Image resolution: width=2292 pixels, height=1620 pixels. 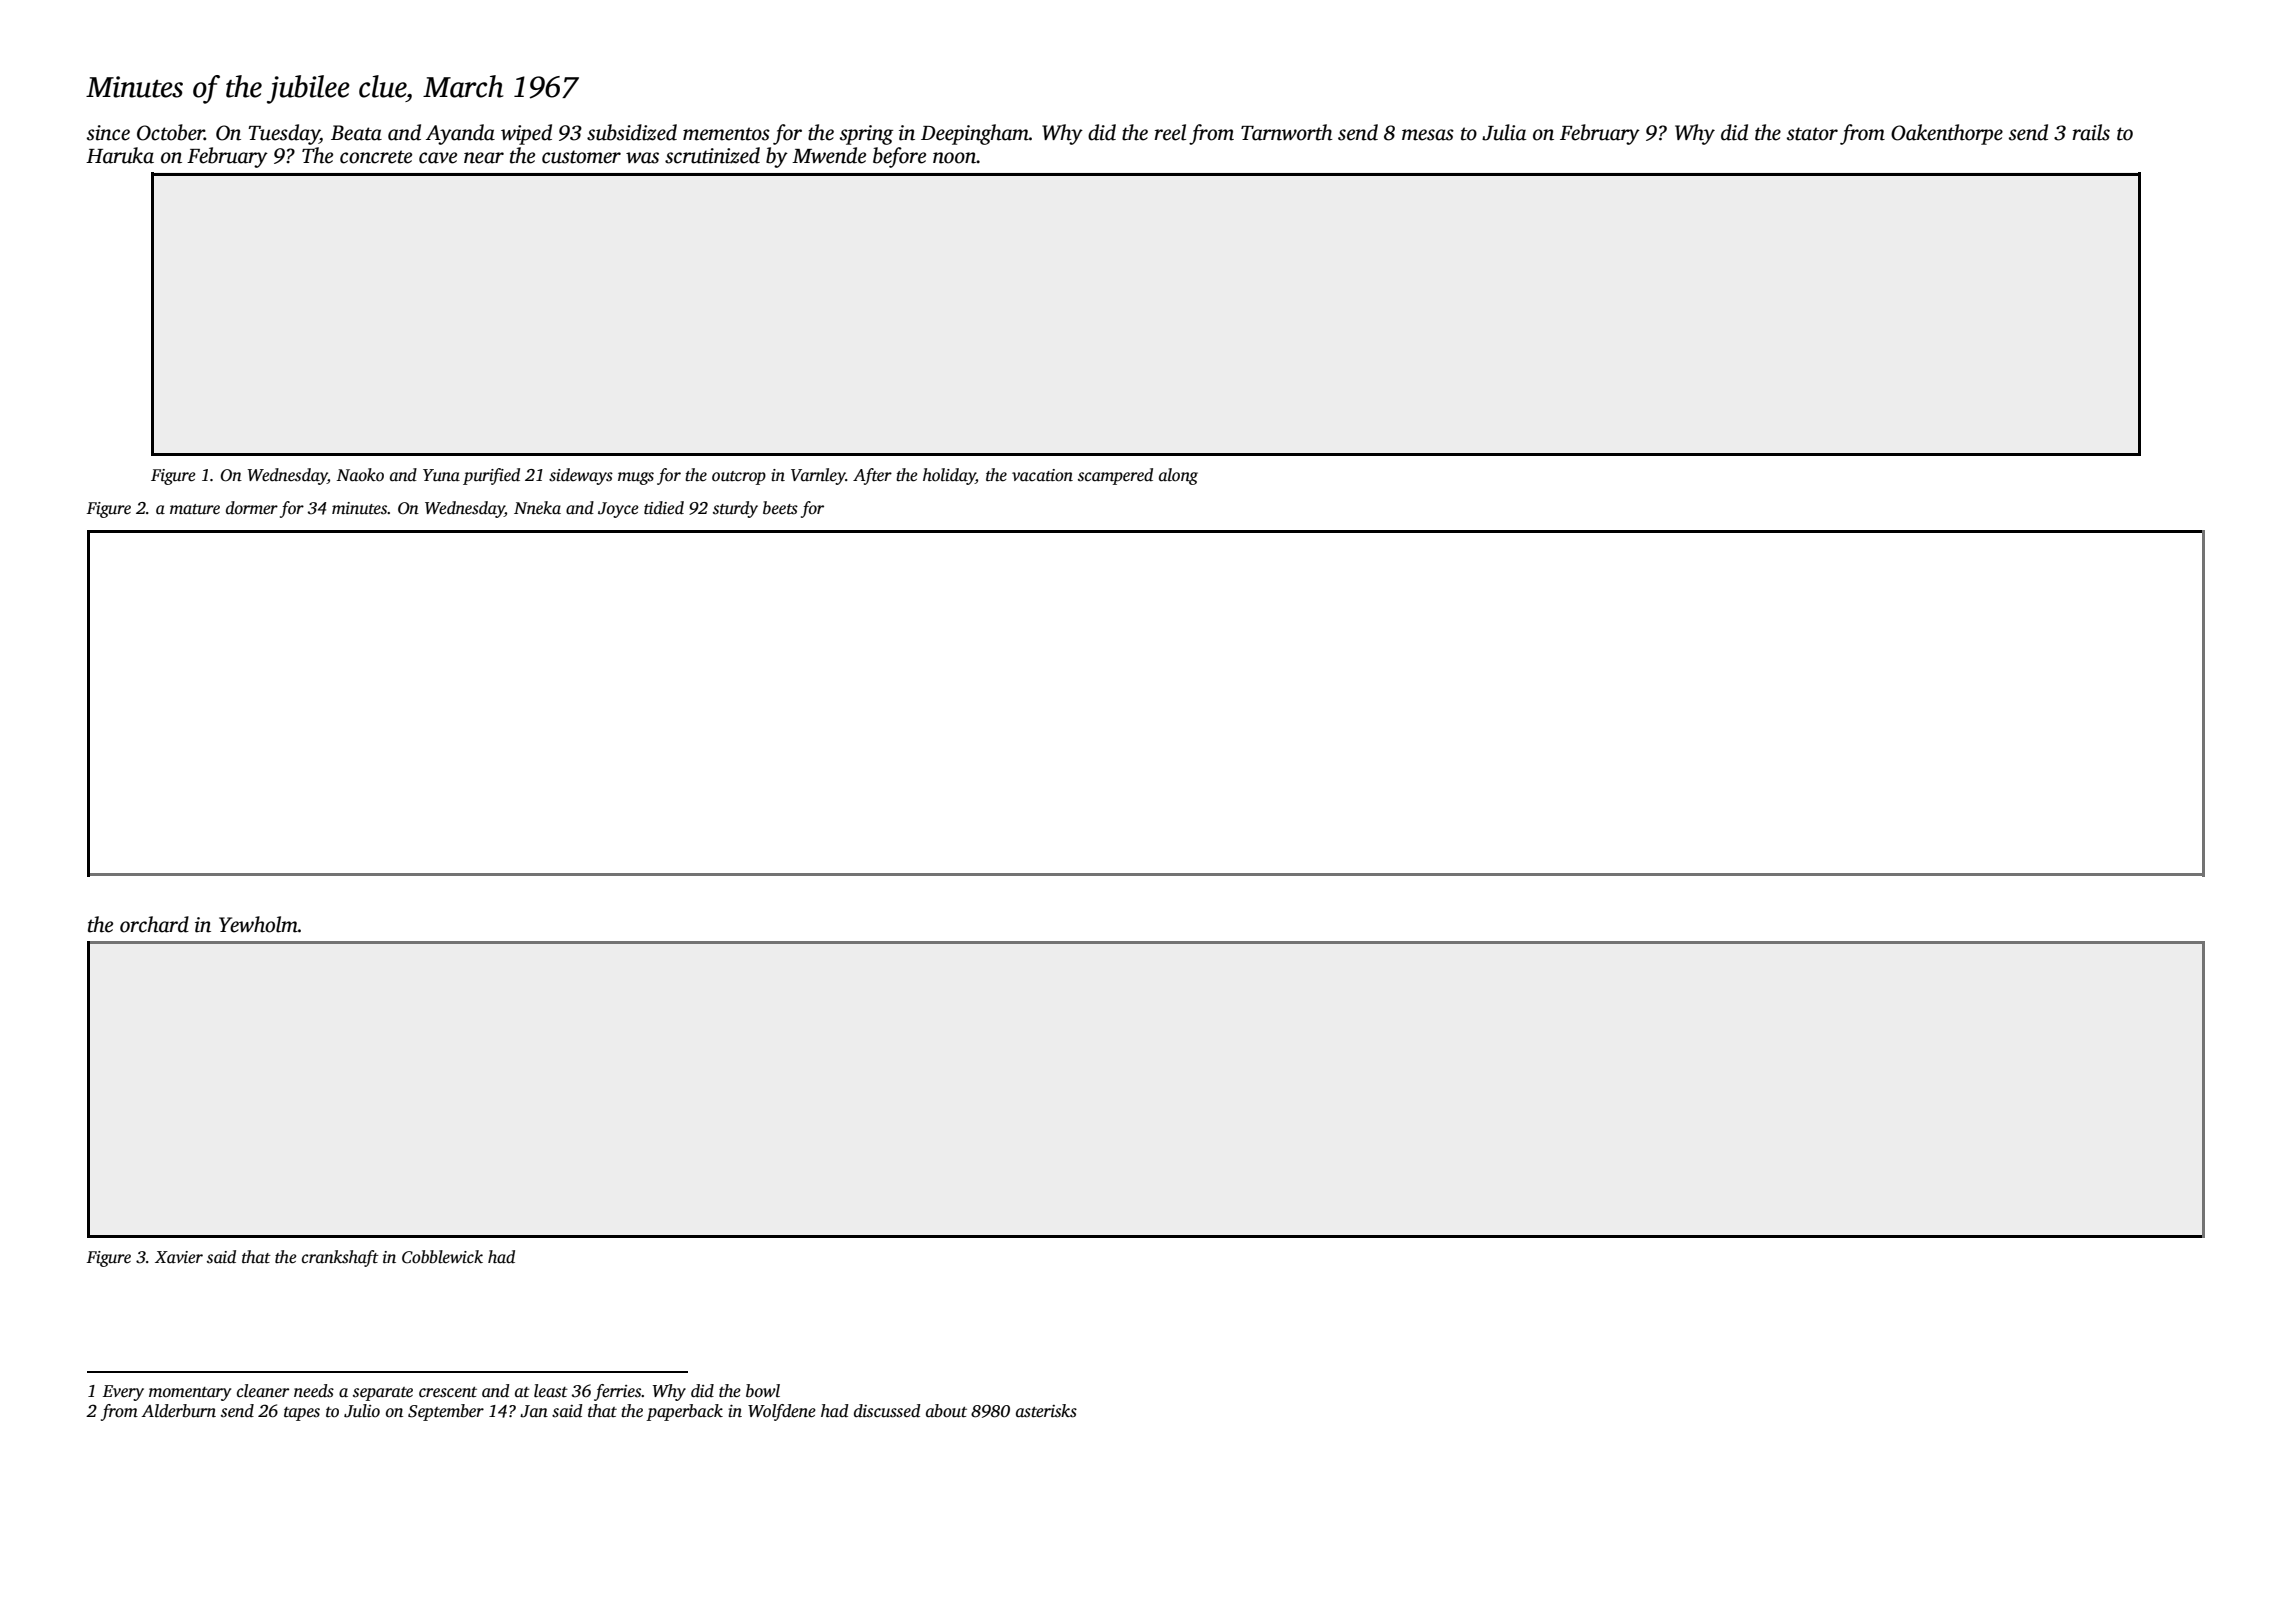 What do you see at coordinates (1947, 134) in the screenshot?
I see `Oakenthorpe` at bounding box center [1947, 134].
